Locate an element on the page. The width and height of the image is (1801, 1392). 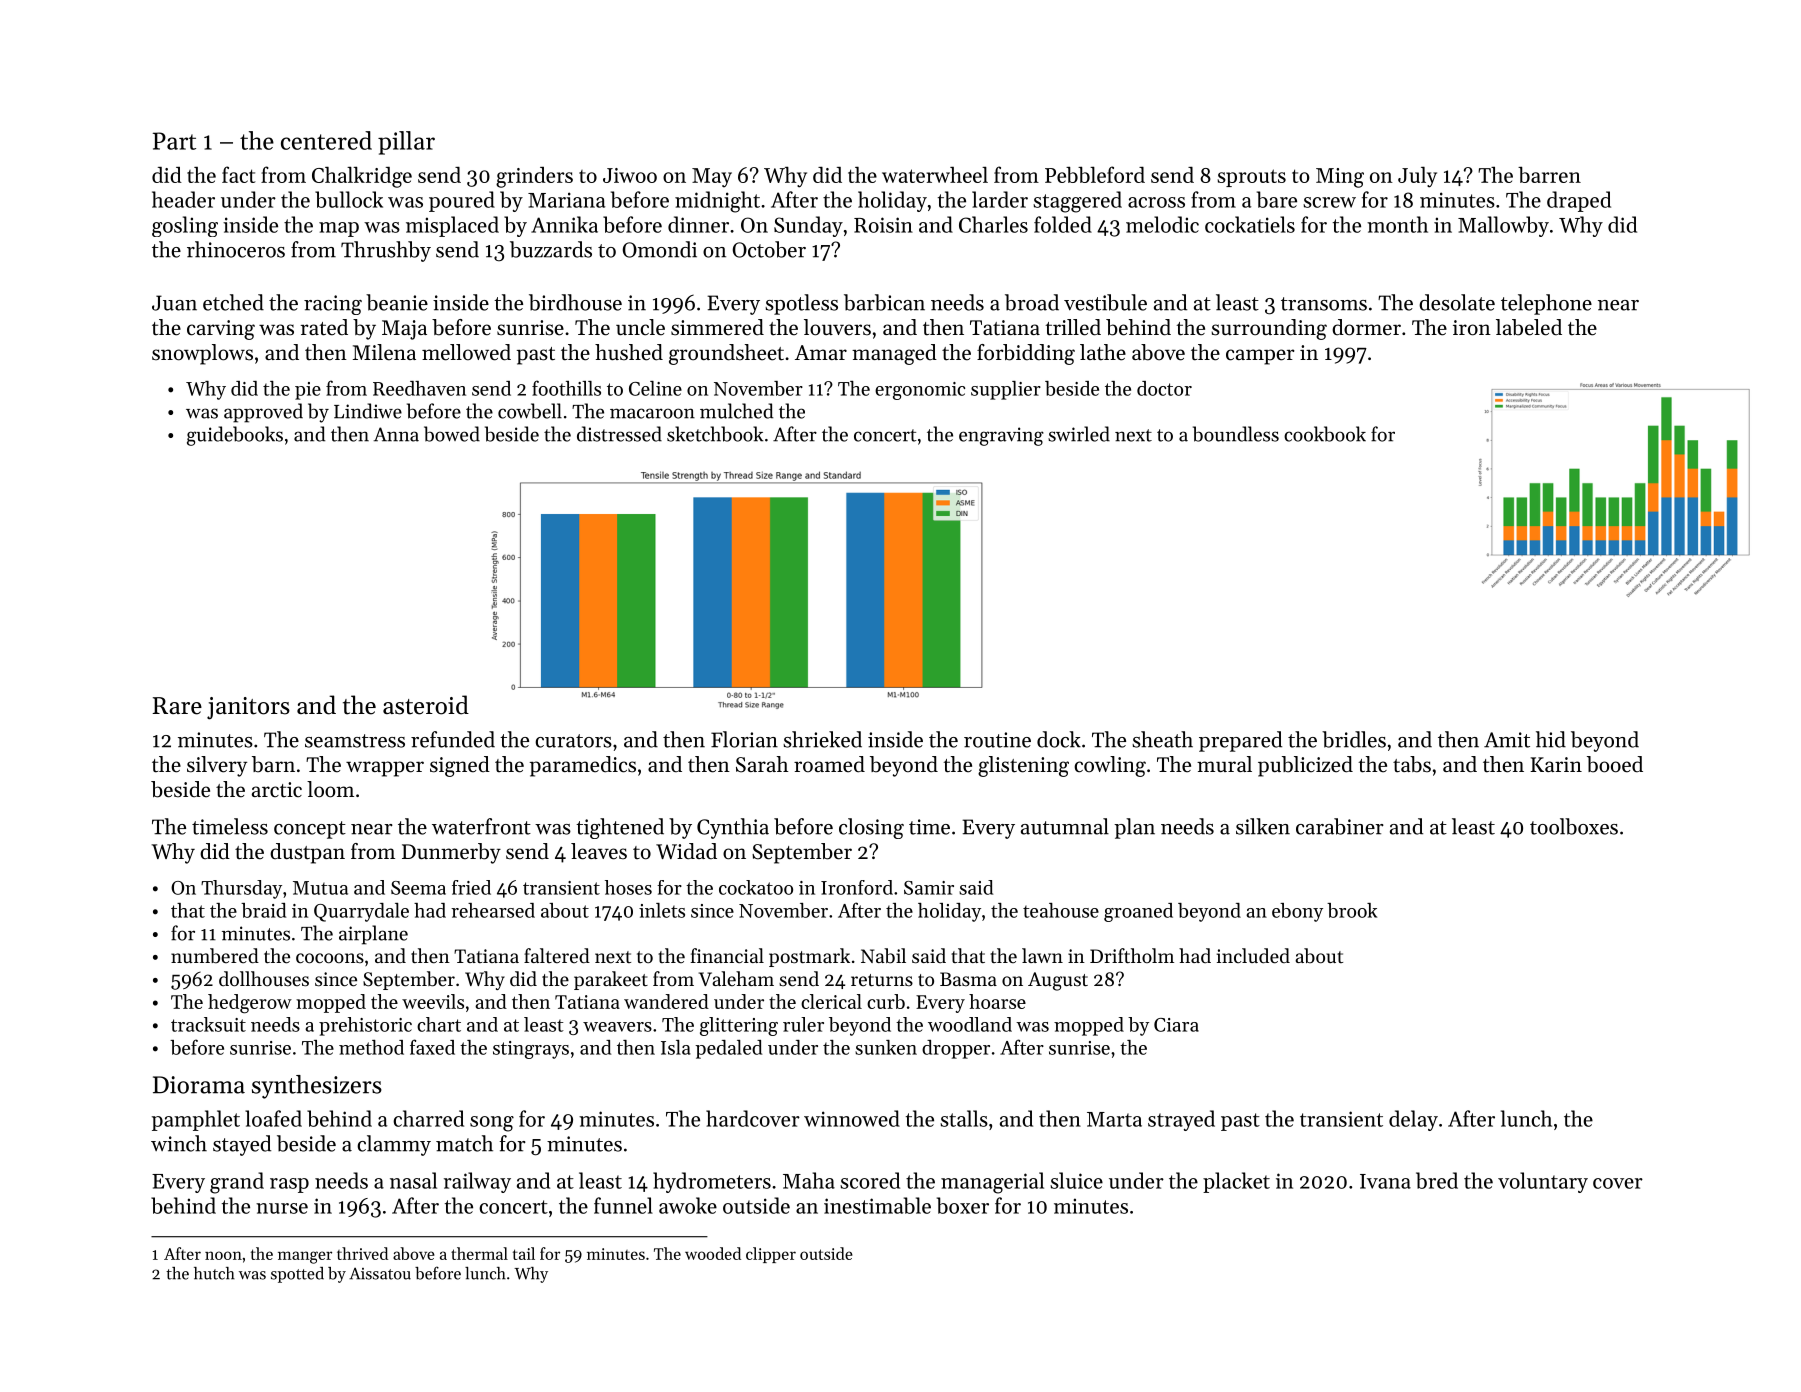
gosling is located at coordinates (185, 226).
